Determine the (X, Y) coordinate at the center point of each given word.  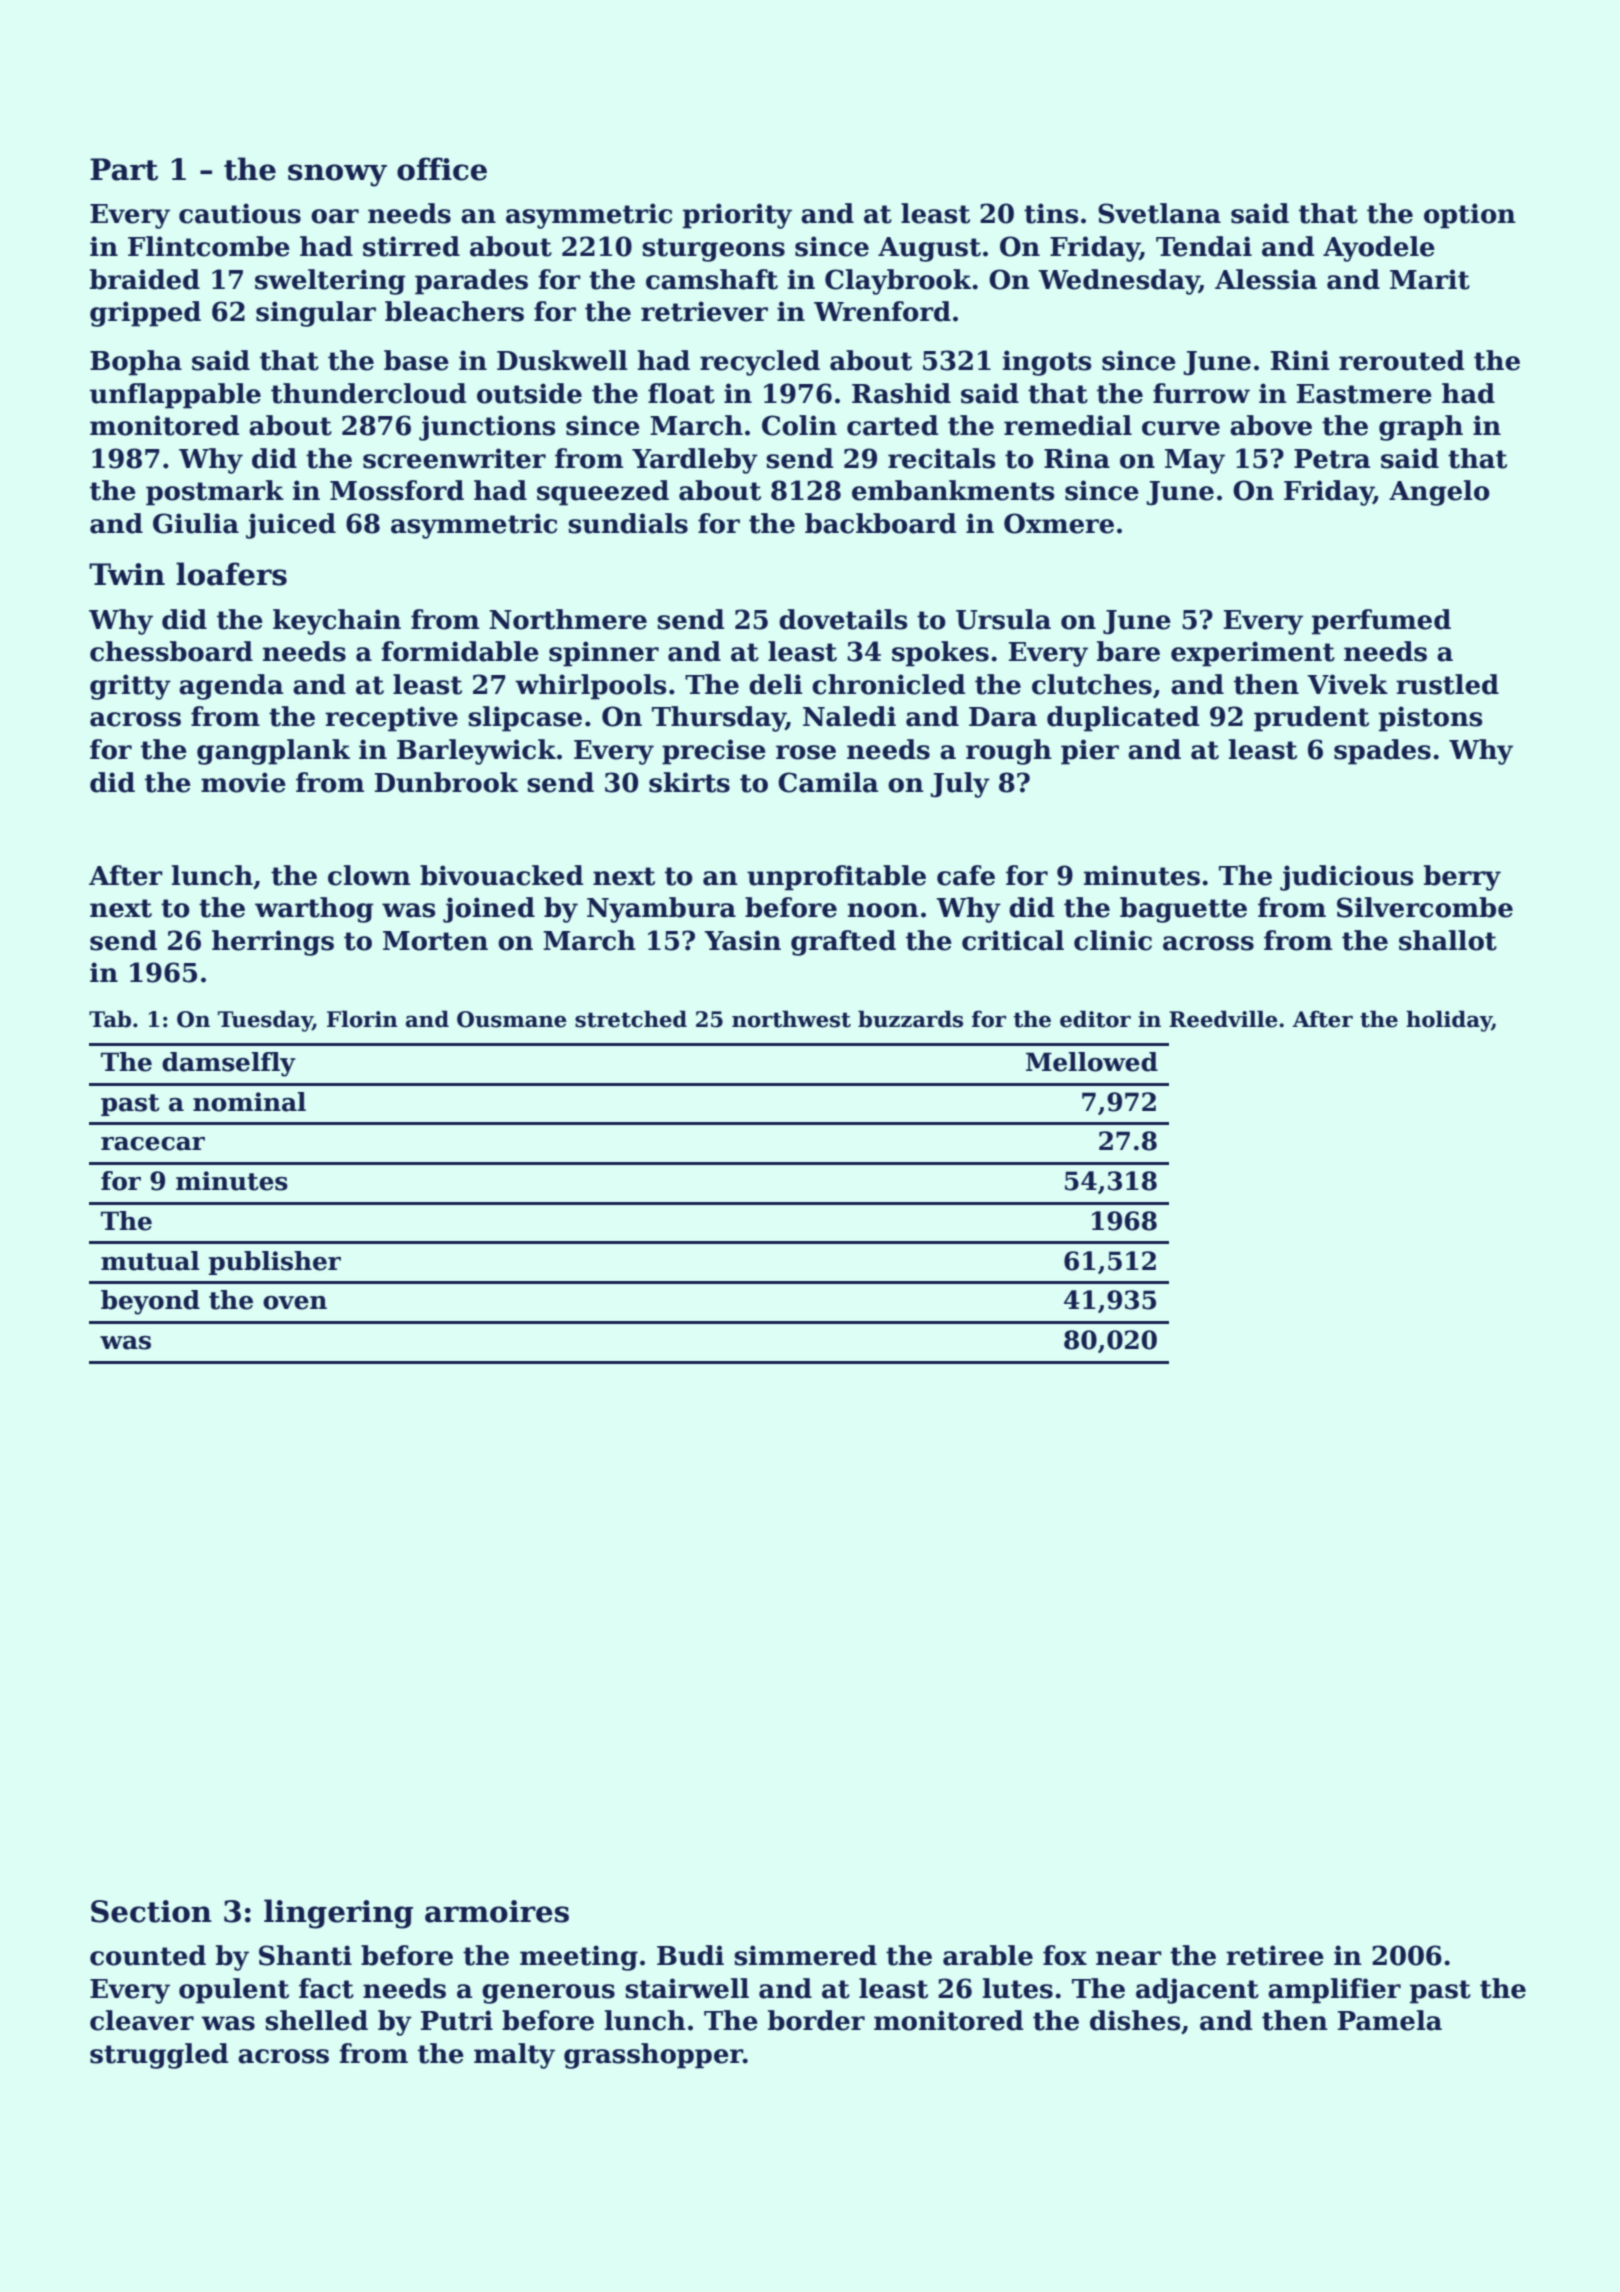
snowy (337, 175)
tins (1051, 213)
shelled (316, 2020)
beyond (150, 1302)
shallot (1448, 940)
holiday (1449, 1021)
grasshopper (653, 2056)
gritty (130, 687)
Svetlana (1159, 213)
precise (714, 752)
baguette (1183, 910)
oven (295, 1303)
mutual (150, 1261)
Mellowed (1092, 1062)
